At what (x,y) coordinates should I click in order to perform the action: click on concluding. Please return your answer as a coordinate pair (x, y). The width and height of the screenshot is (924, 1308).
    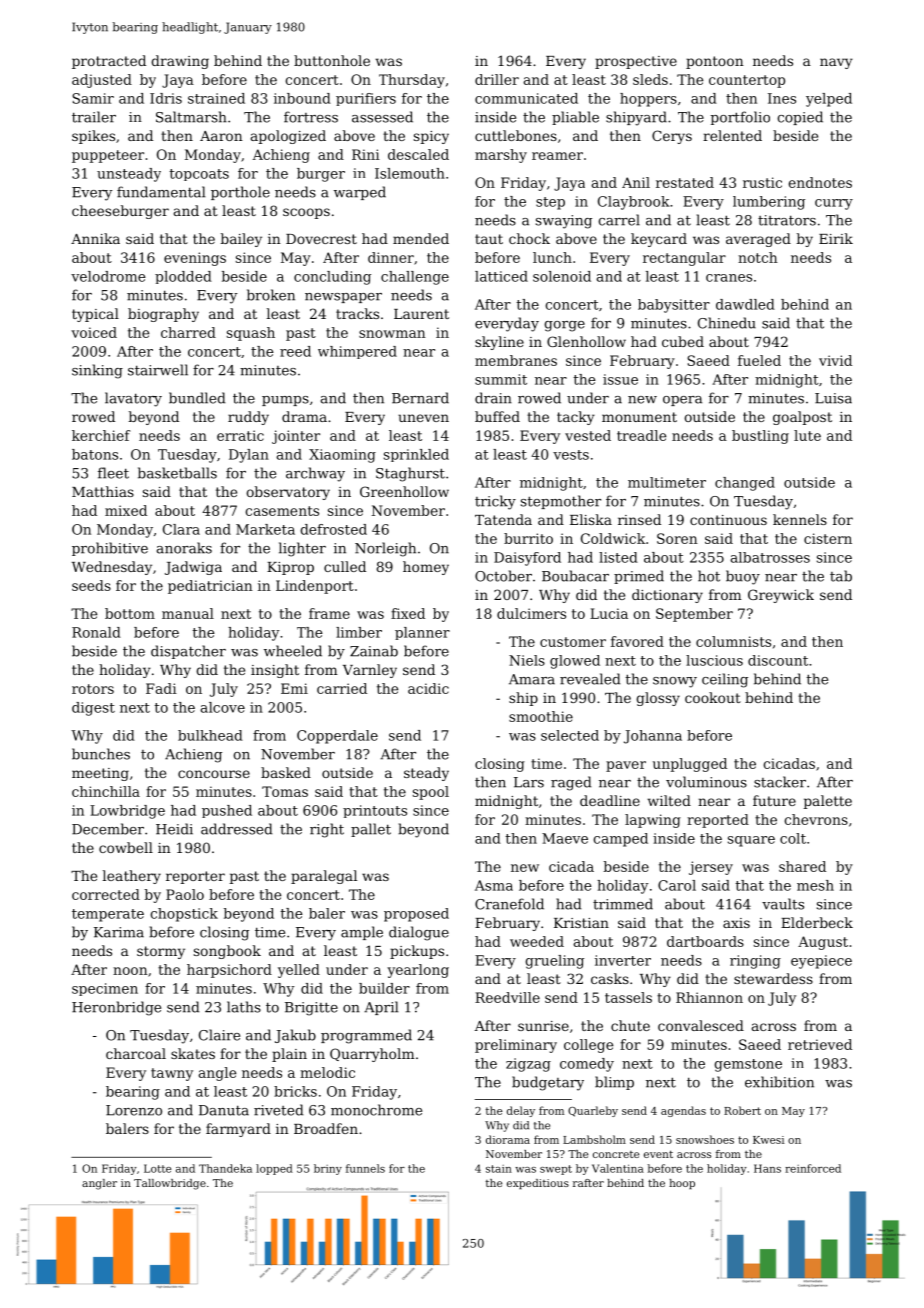
    Looking at the image, I should click on (332, 278).
